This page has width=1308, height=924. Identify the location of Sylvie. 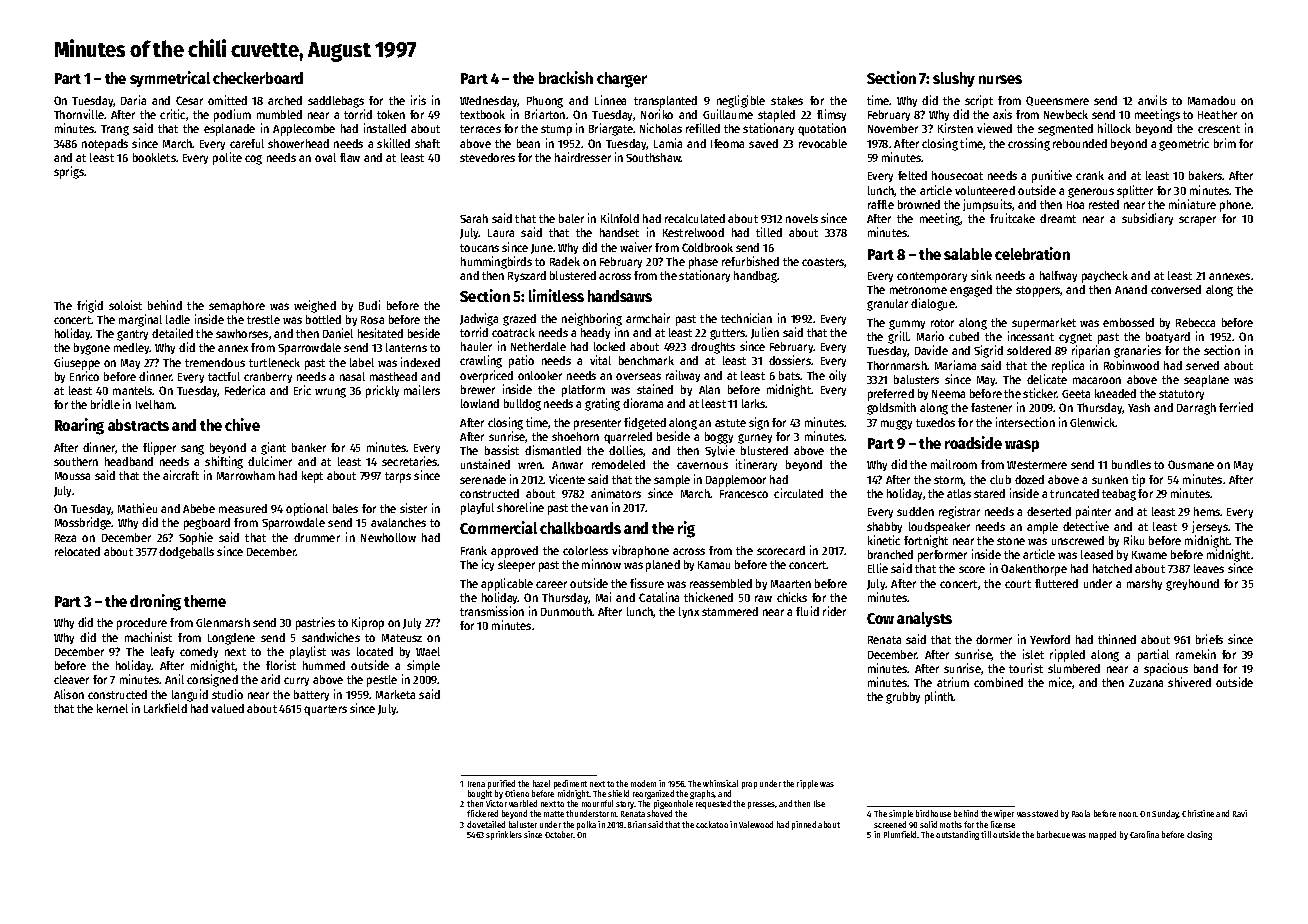
(720, 451).
